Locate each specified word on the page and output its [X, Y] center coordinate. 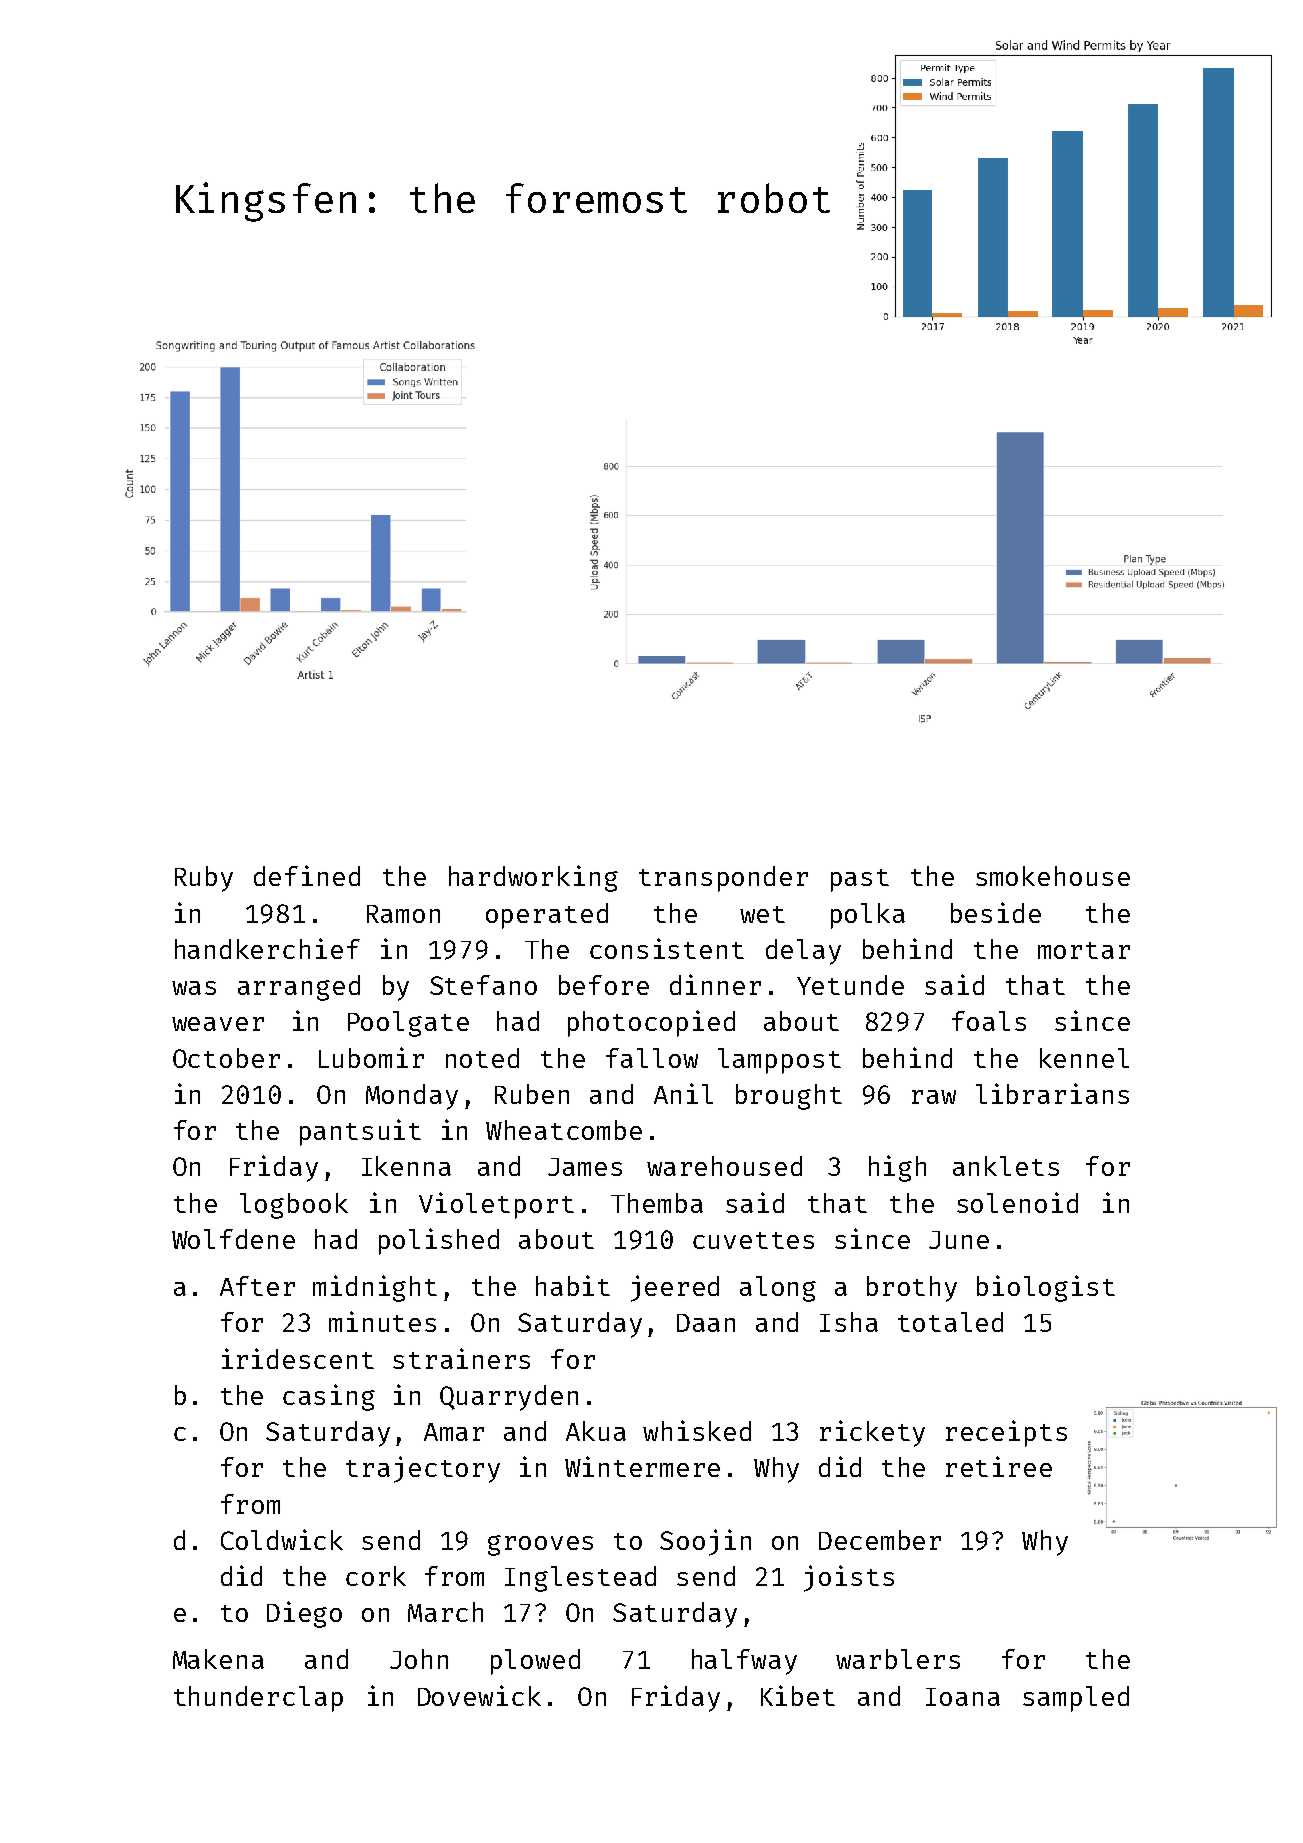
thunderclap [258, 1699]
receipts [1006, 1433]
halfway [744, 1662]
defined [307, 875]
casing [329, 1397]
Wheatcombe [564, 1130]
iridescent [298, 1358]
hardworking [533, 878]
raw [934, 1097]
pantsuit [360, 1132]
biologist [1046, 1288]
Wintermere [642, 1466]
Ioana [963, 1697]
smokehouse [1053, 876]
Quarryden [509, 1398]
